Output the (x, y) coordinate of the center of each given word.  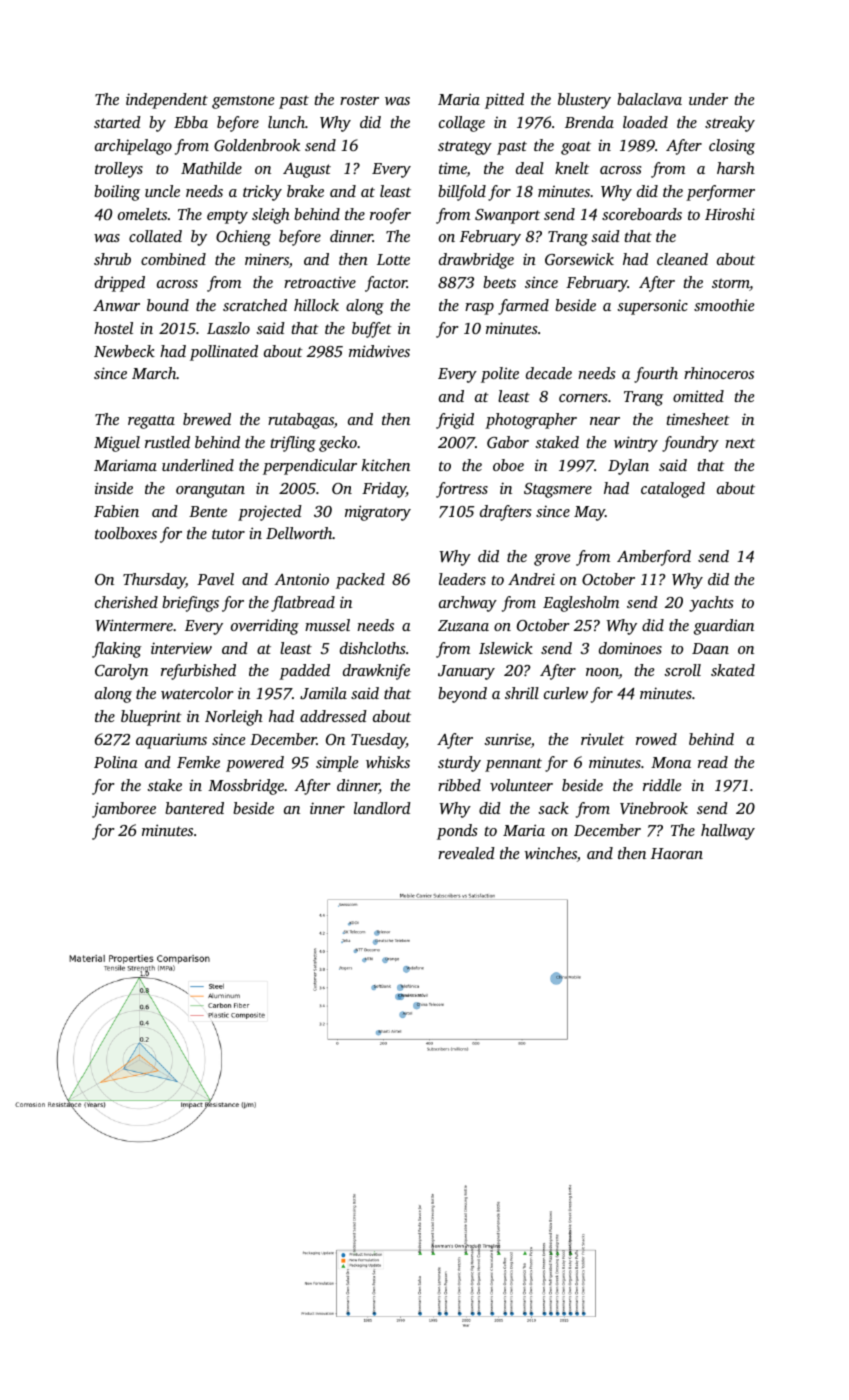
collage (462, 124)
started (117, 122)
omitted (698, 396)
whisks (388, 762)
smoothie (724, 305)
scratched (255, 305)
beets (499, 282)
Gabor (508, 442)
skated (733, 670)
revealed (466, 853)
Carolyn (121, 672)
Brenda (589, 122)
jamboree (124, 810)
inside (114, 488)
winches (551, 853)
